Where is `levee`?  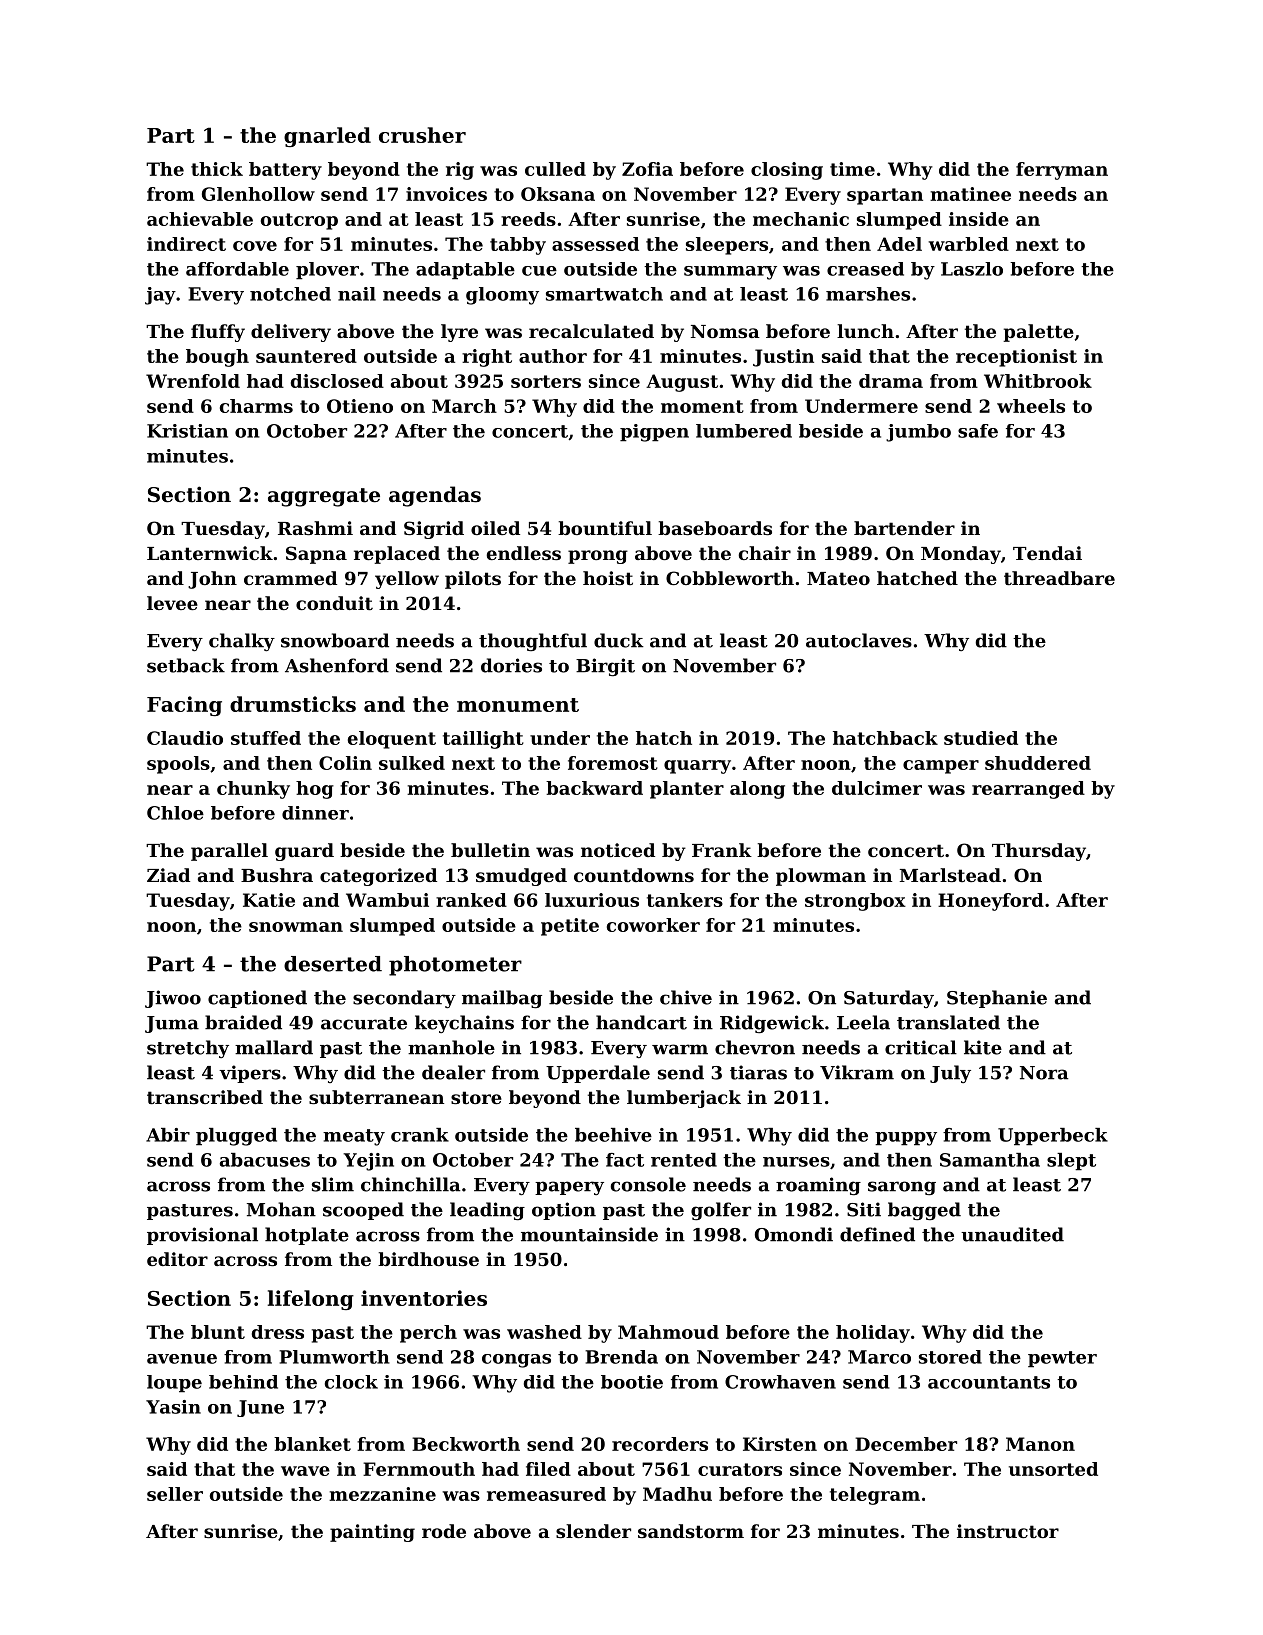
levee is located at coordinates (172, 603).
